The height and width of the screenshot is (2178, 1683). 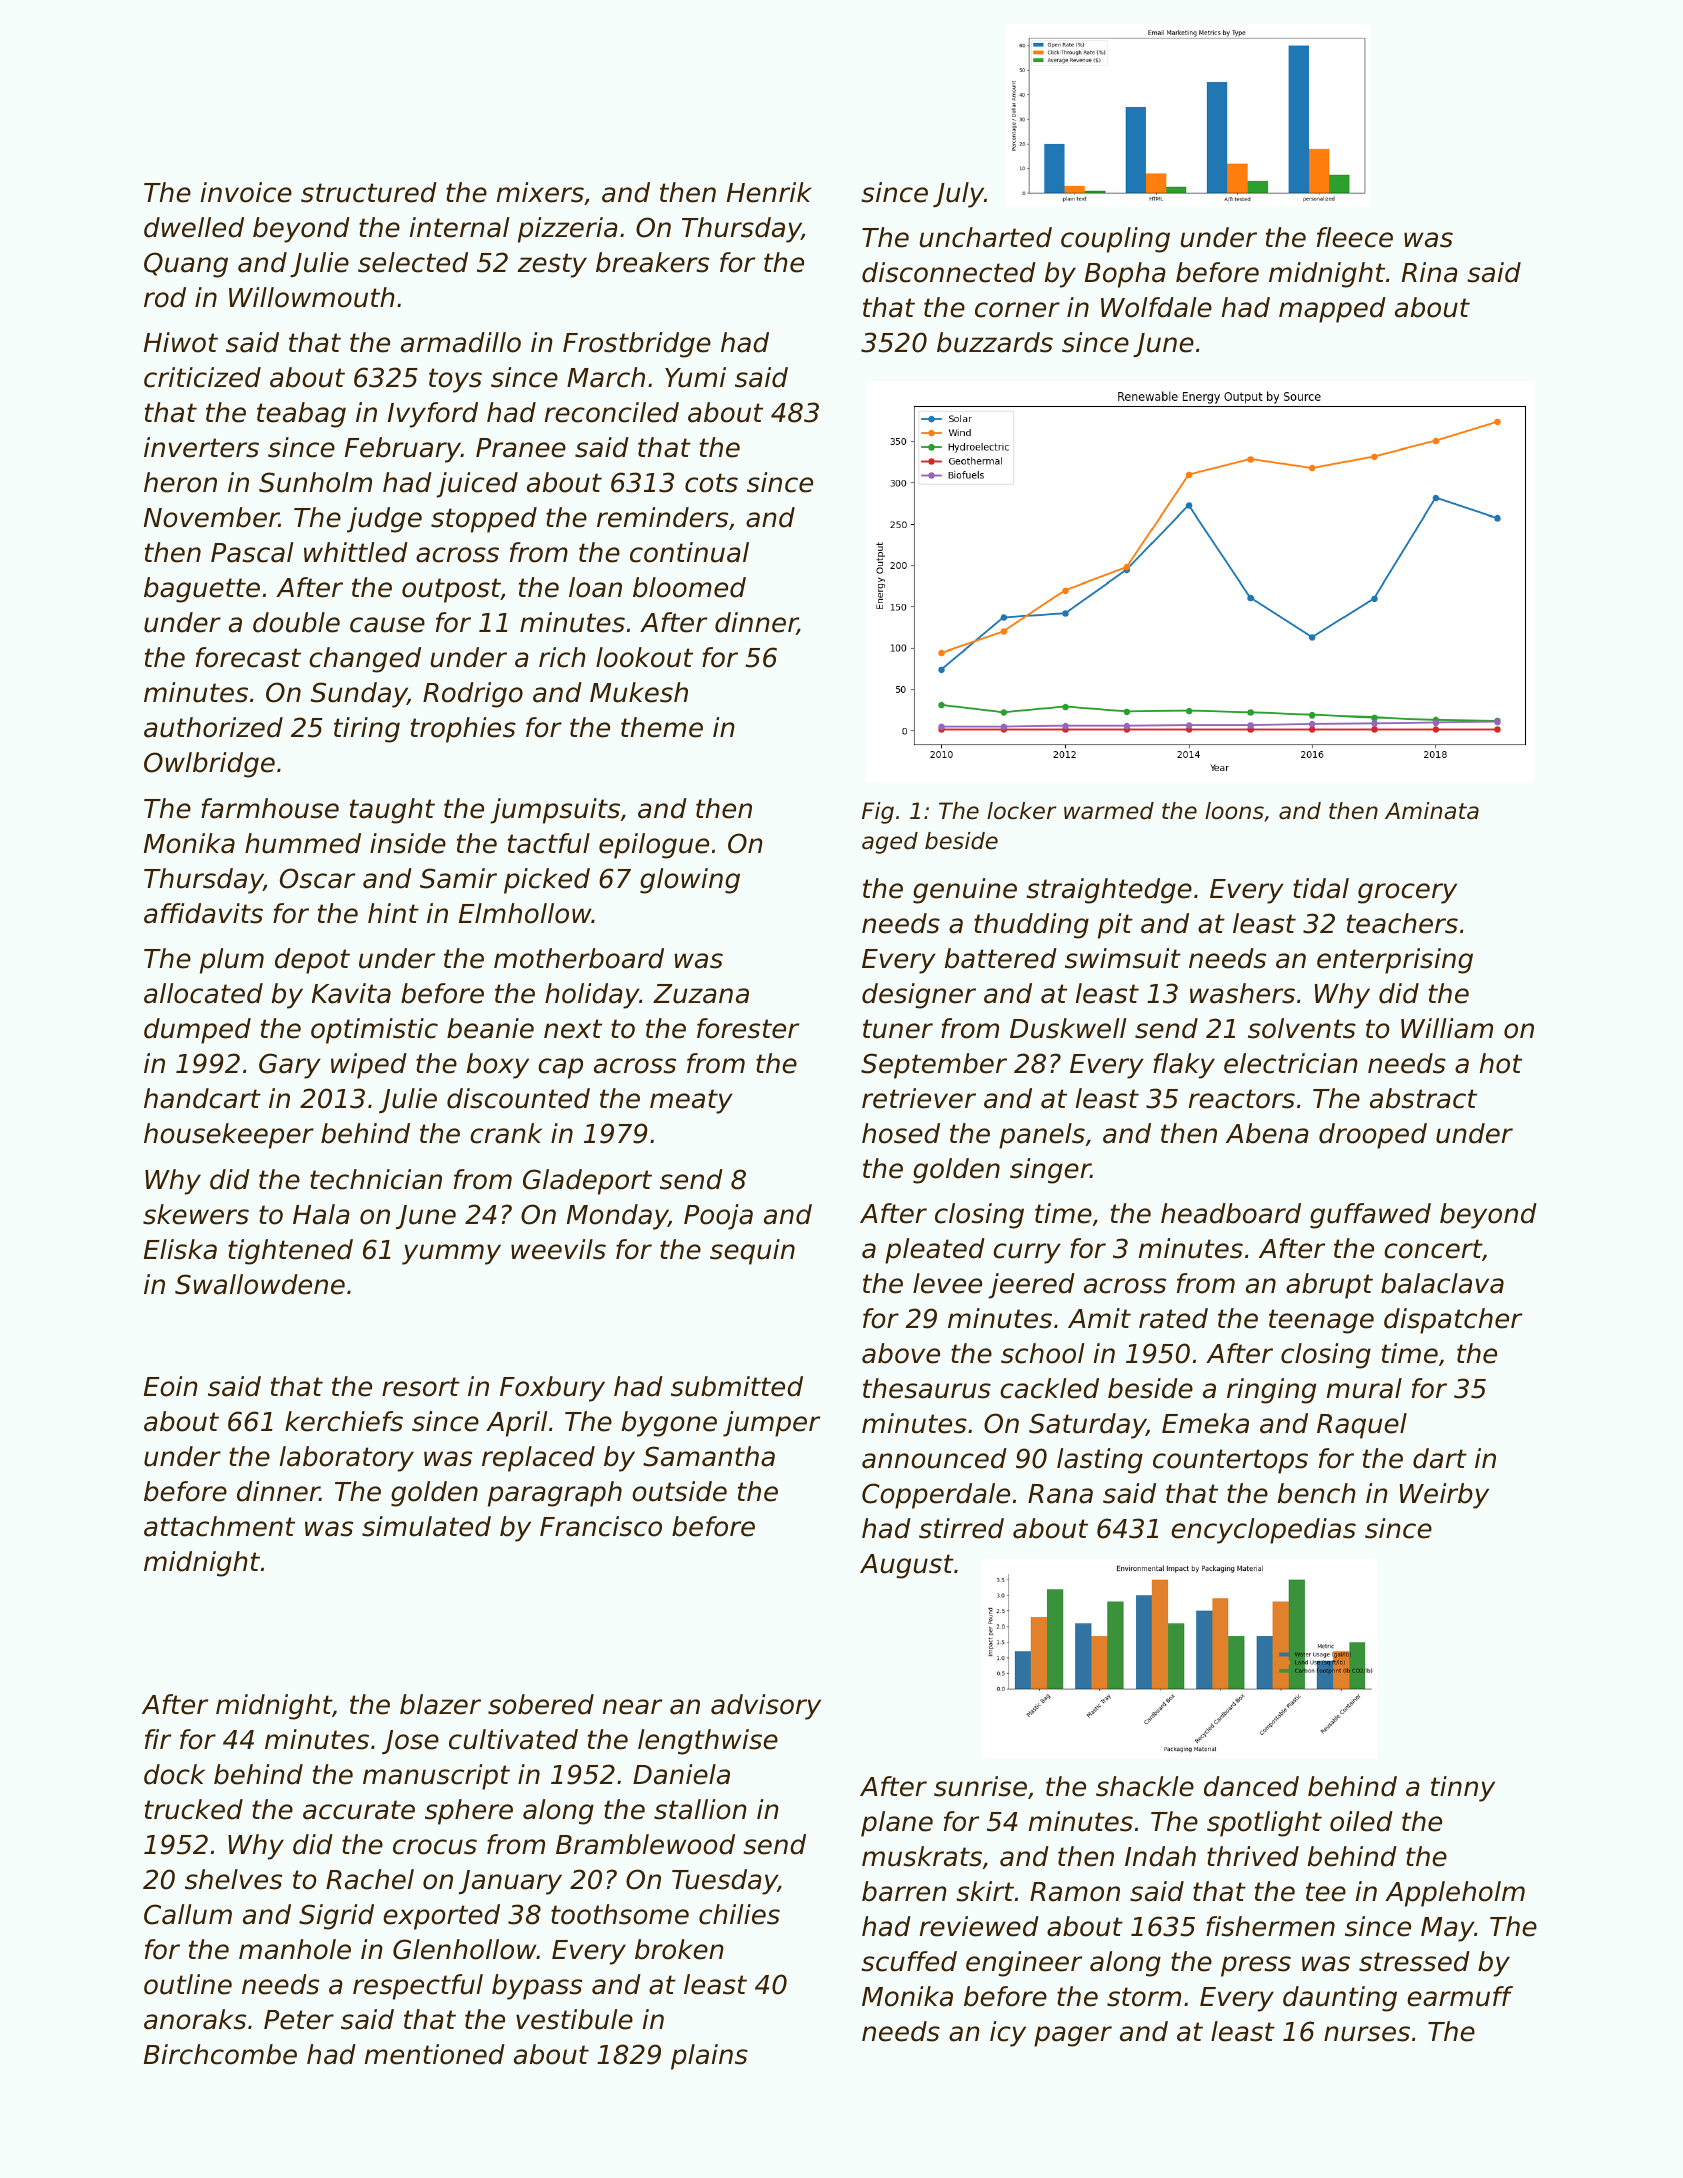 What do you see at coordinates (1433, 1249) in the screenshot?
I see `concert` at bounding box center [1433, 1249].
